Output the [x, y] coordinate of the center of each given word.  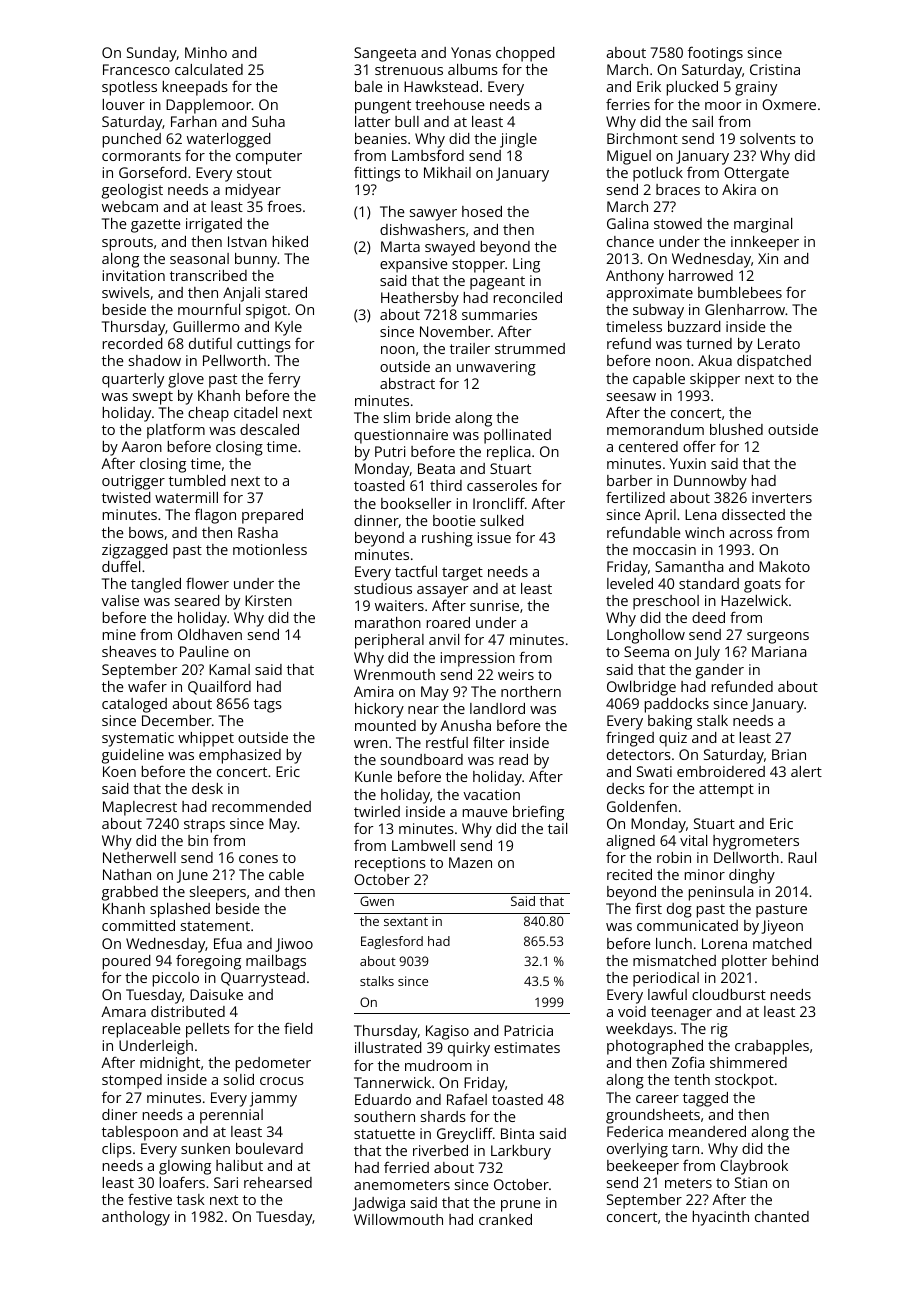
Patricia [528, 1030]
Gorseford [153, 172]
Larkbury [521, 1152]
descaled [269, 429]
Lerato [779, 343]
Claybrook [754, 1167]
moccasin [664, 549]
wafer [147, 686]
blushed [736, 429]
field [298, 1028]
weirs [516, 674]
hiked [290, 241]
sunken [205, 1148]
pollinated [517, 436]
